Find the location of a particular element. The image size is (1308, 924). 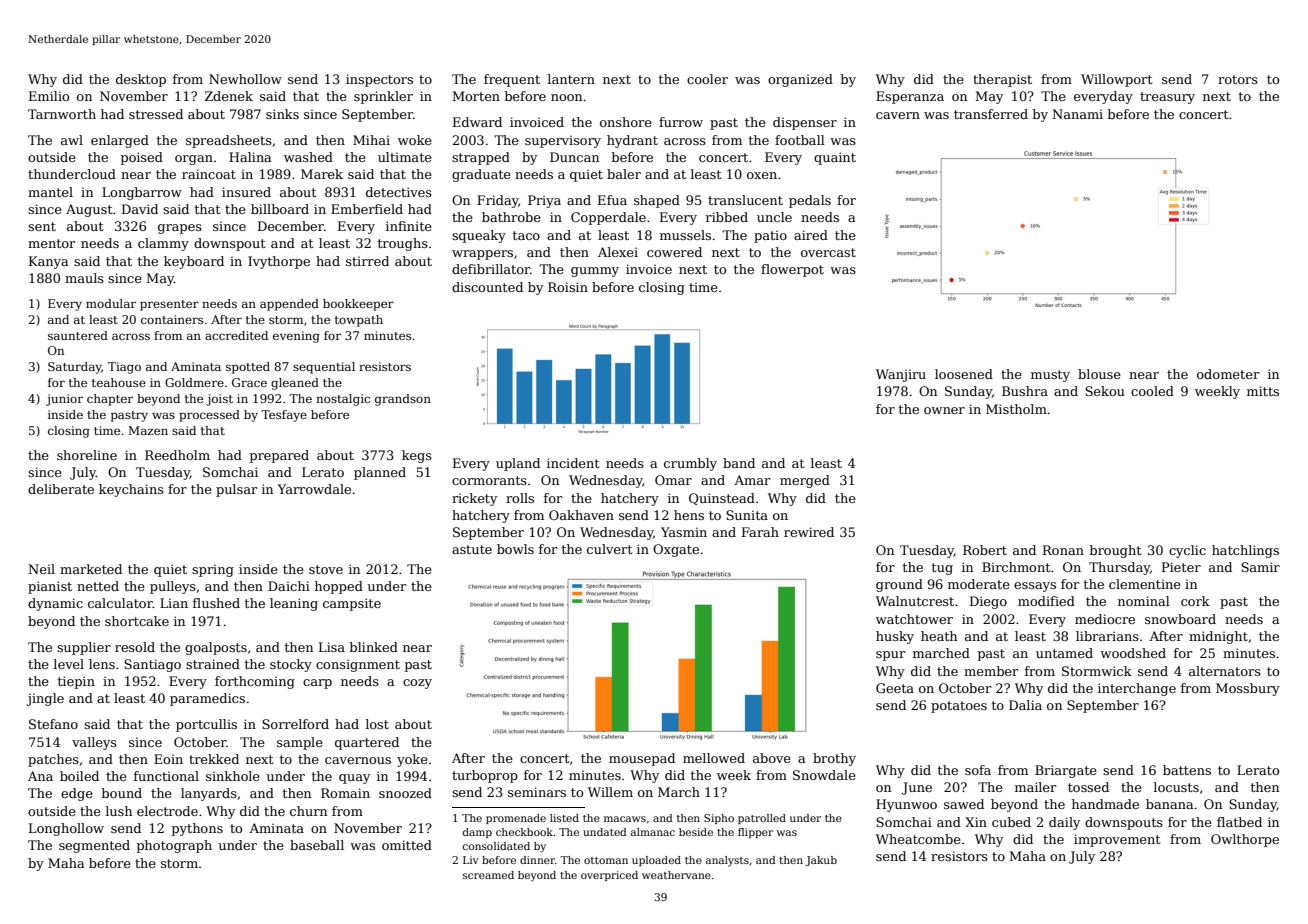

trekked is located at coordinates (214, 759).
